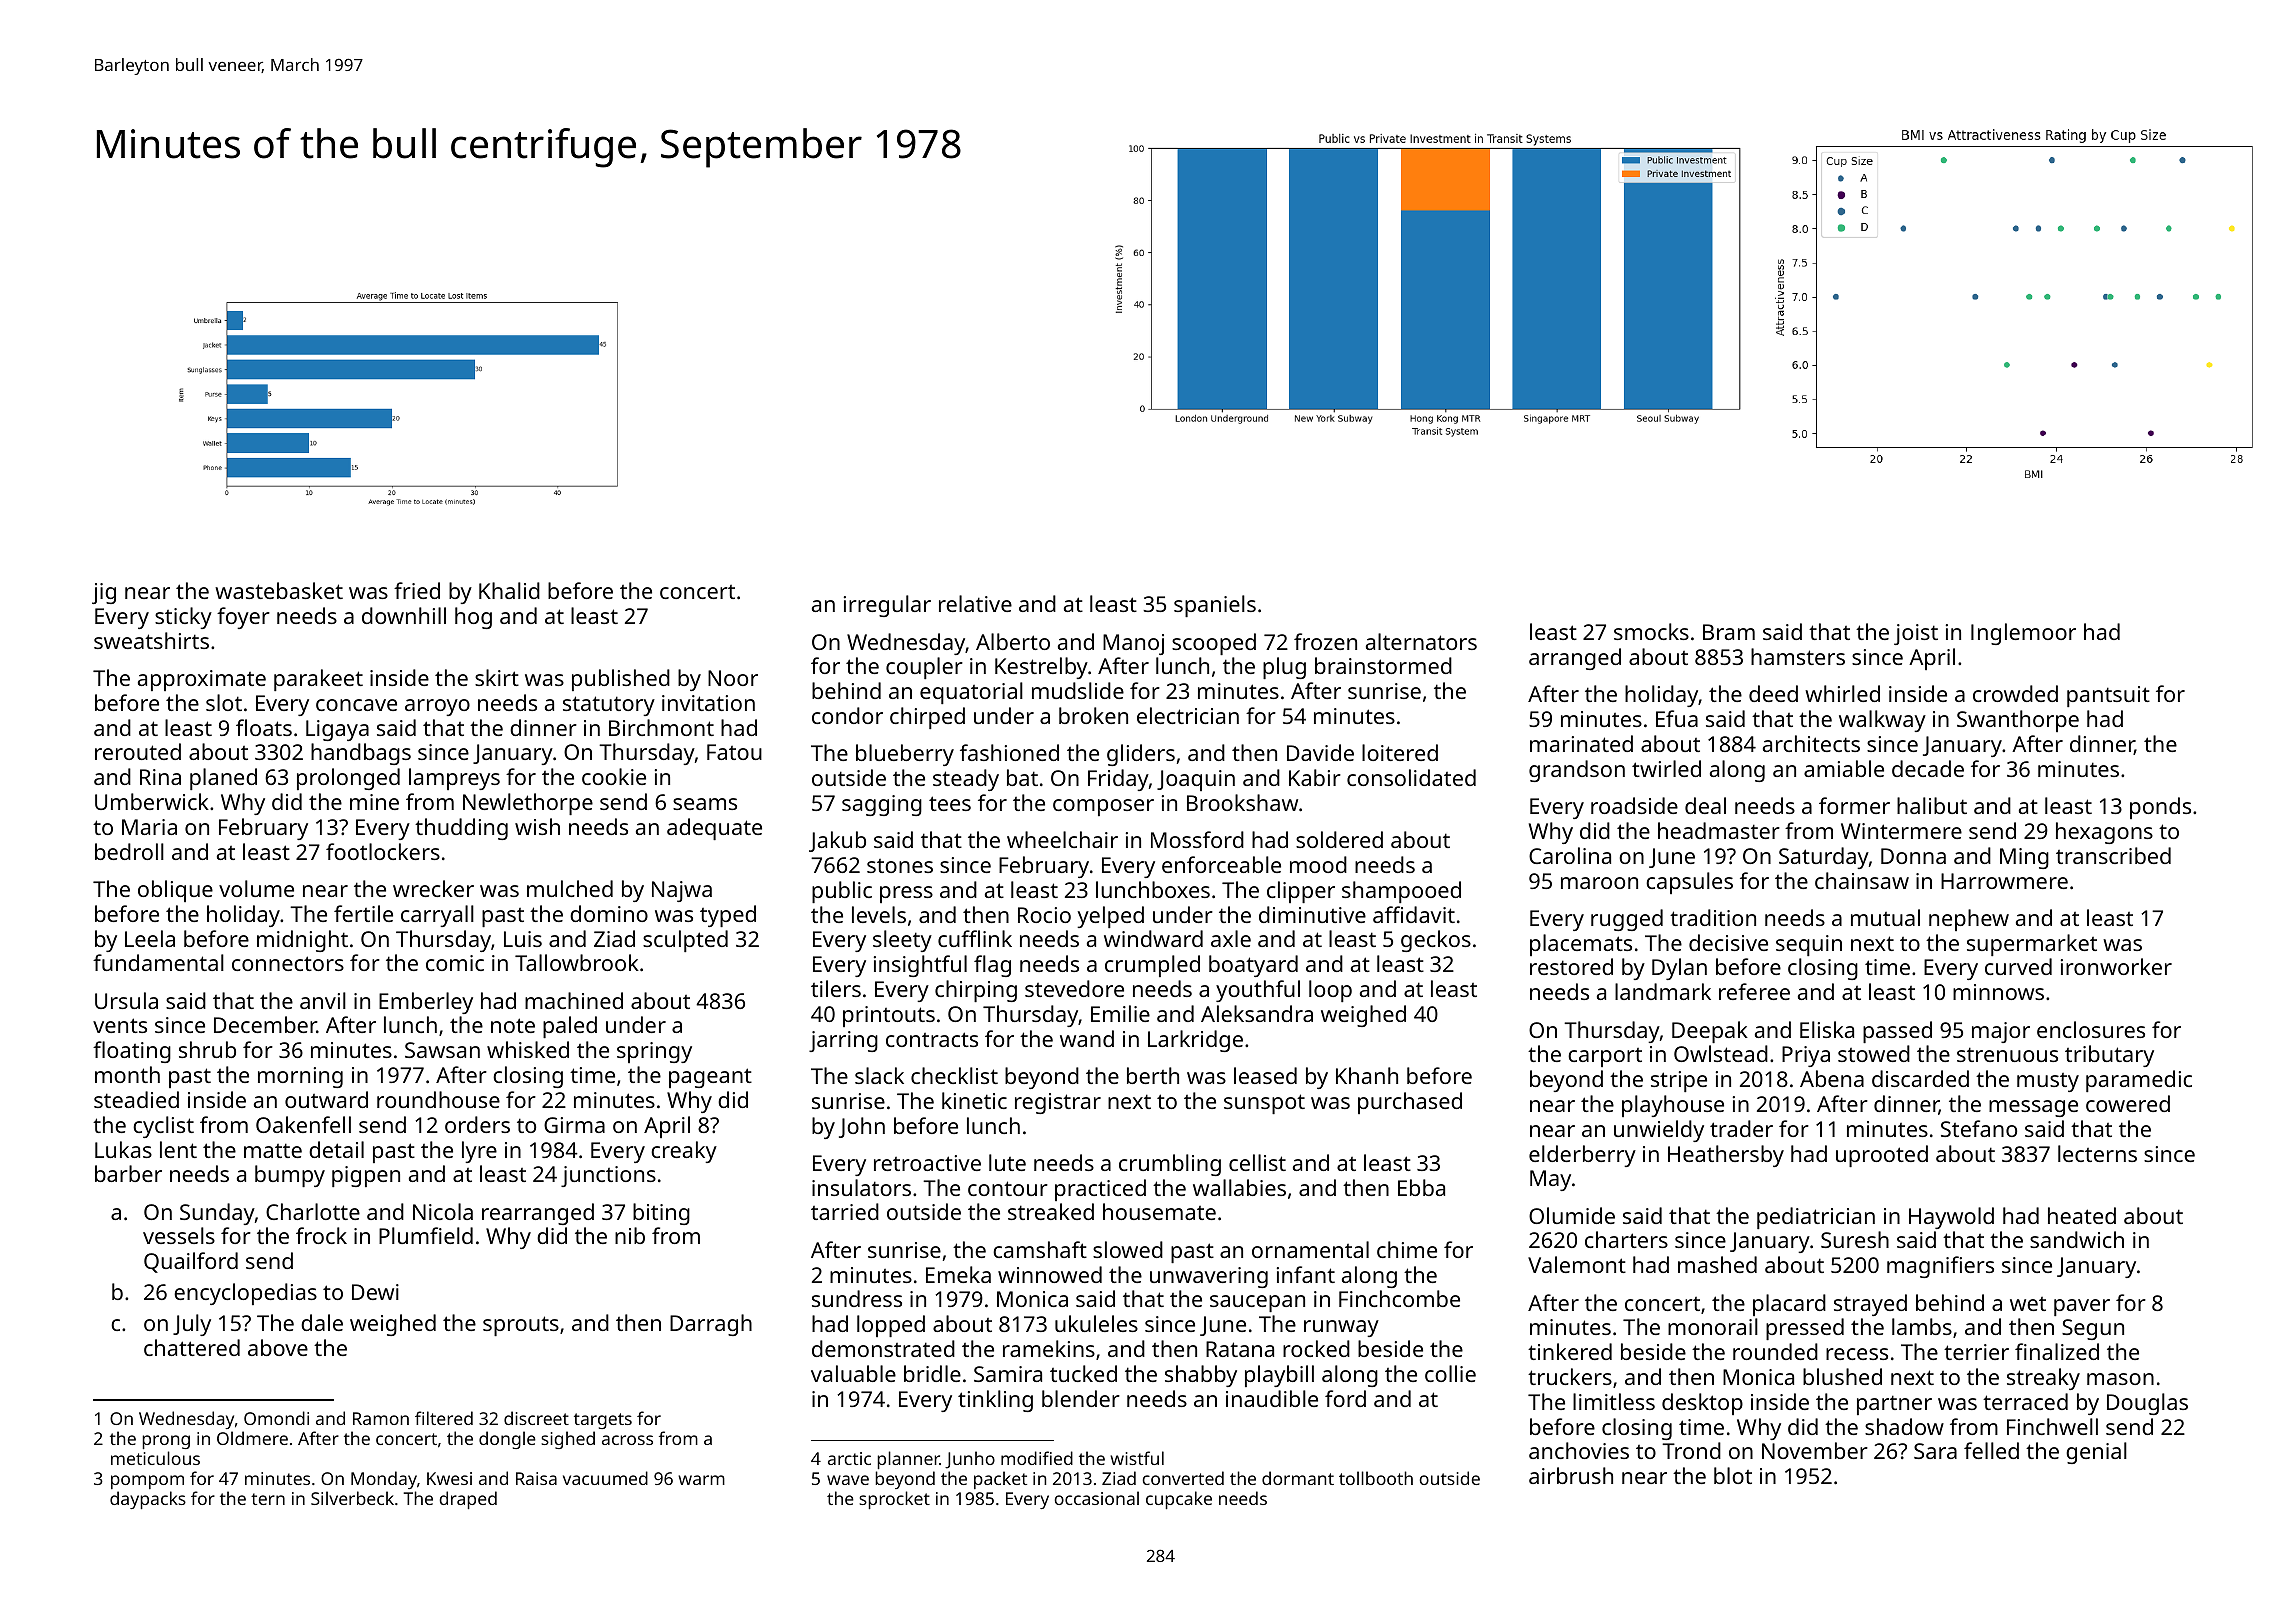 The height and width of the screenshot is (1620, 2292). Describe the element at coordinates (1570, 855) in the screenshot. I see `Carolina` at that location.
